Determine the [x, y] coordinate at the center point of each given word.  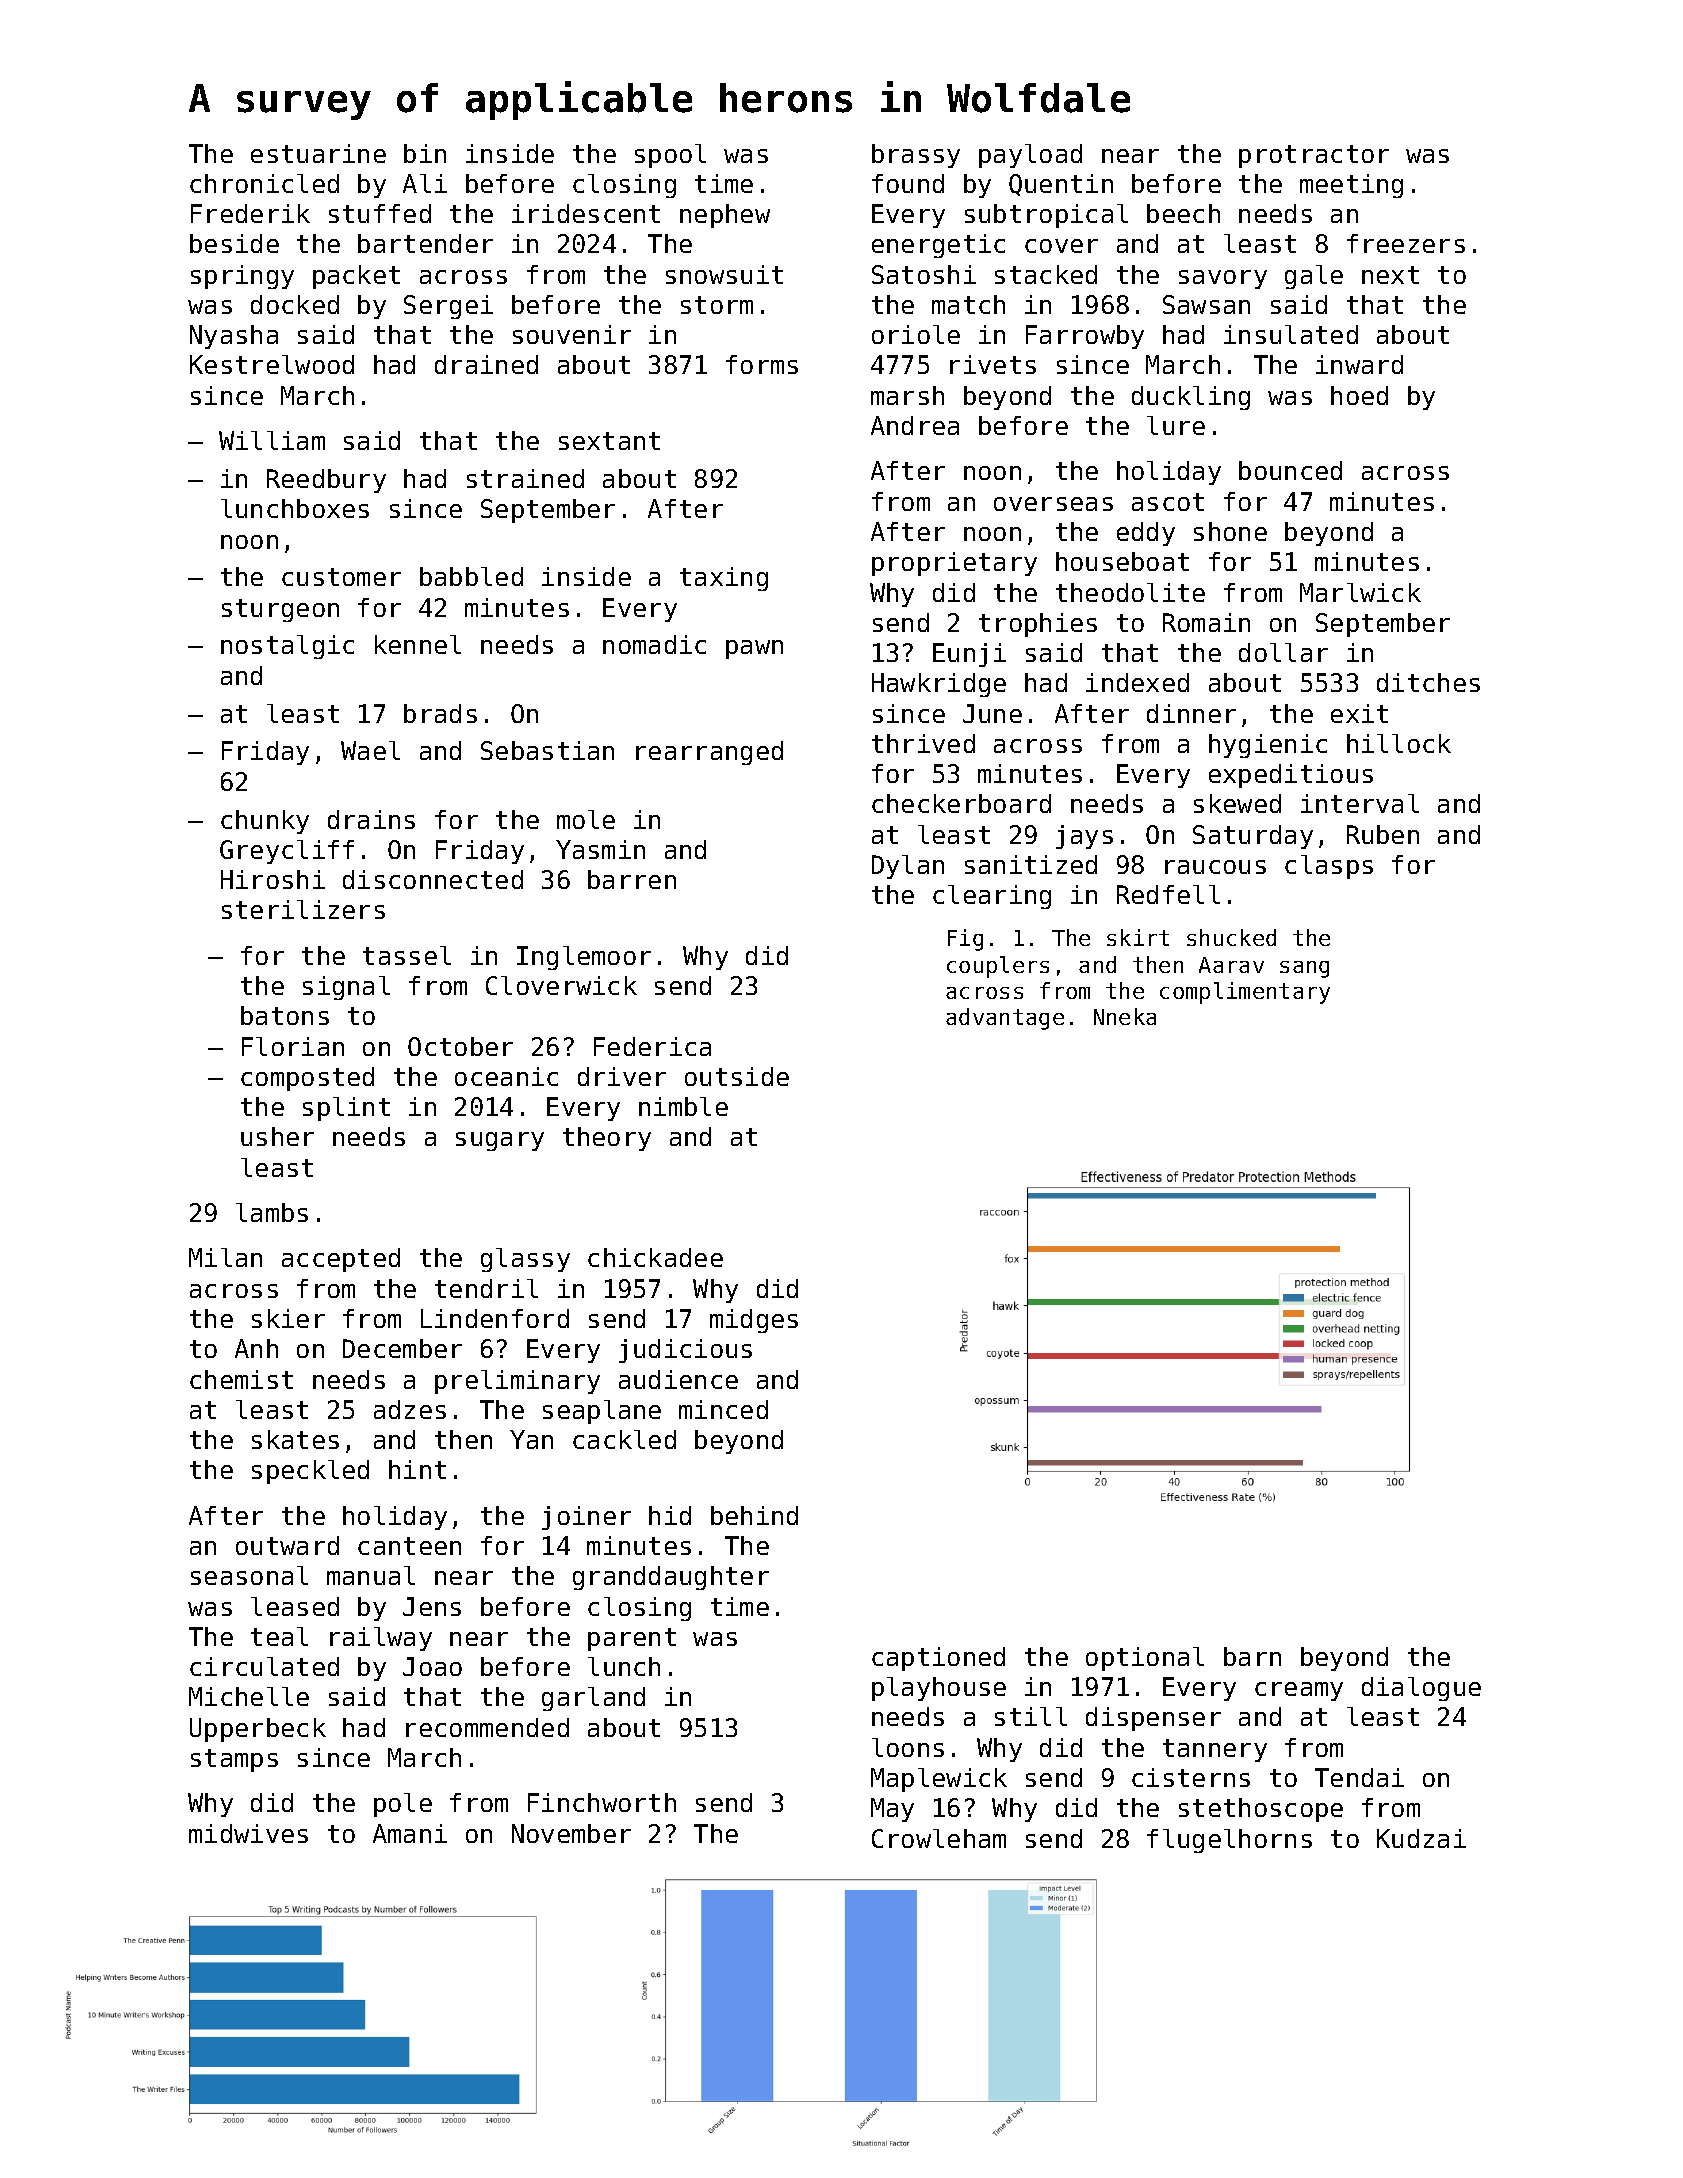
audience [678, 1379]
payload [1030, 156]
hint [417, 1469]
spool [670, 156]
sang [1304, 969]
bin [425, 153]
